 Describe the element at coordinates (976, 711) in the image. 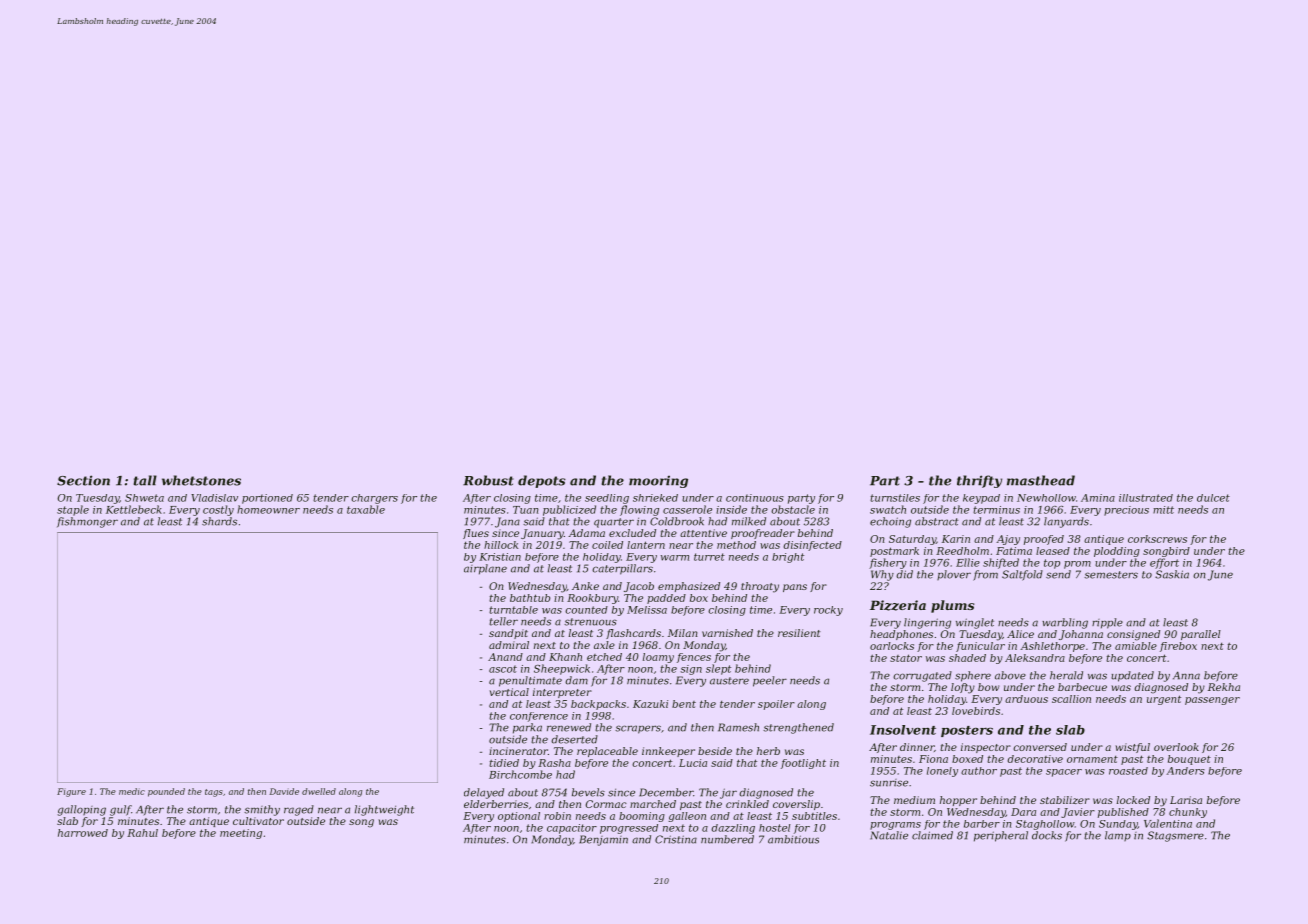

I see `lovebirds` at that location.
